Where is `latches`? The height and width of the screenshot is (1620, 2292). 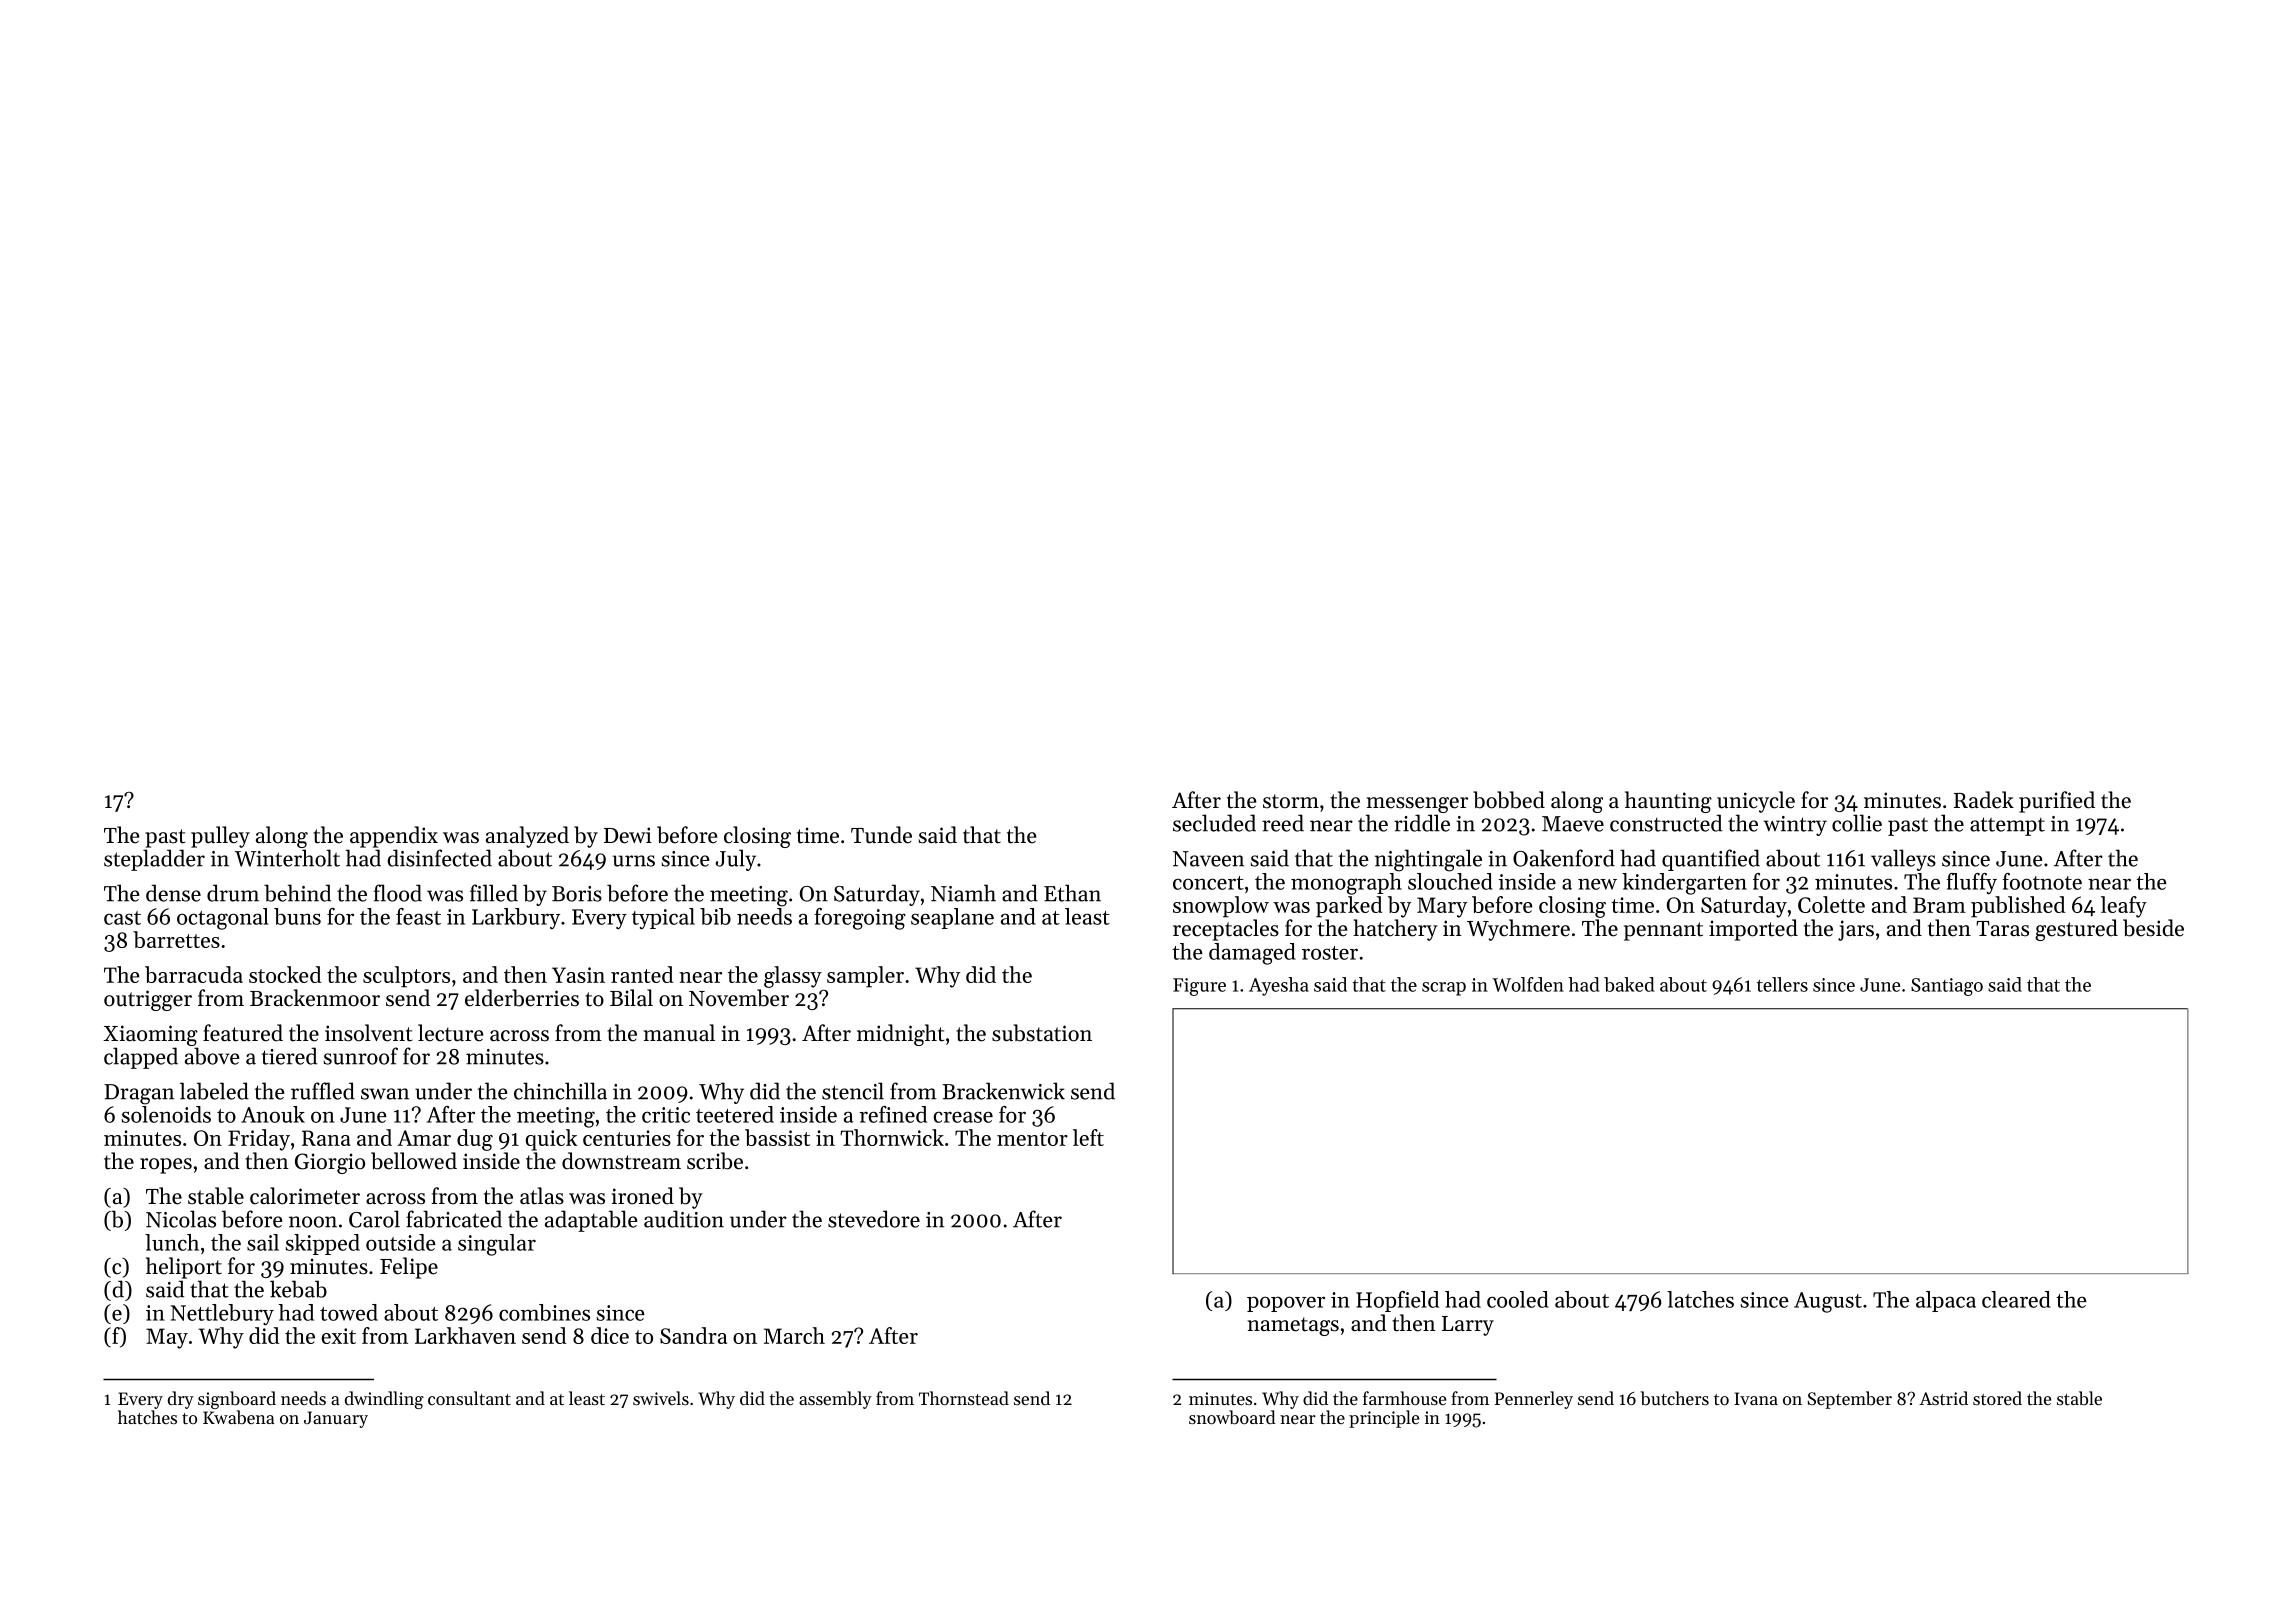
latches is located at coordinates (1700, 1299).
